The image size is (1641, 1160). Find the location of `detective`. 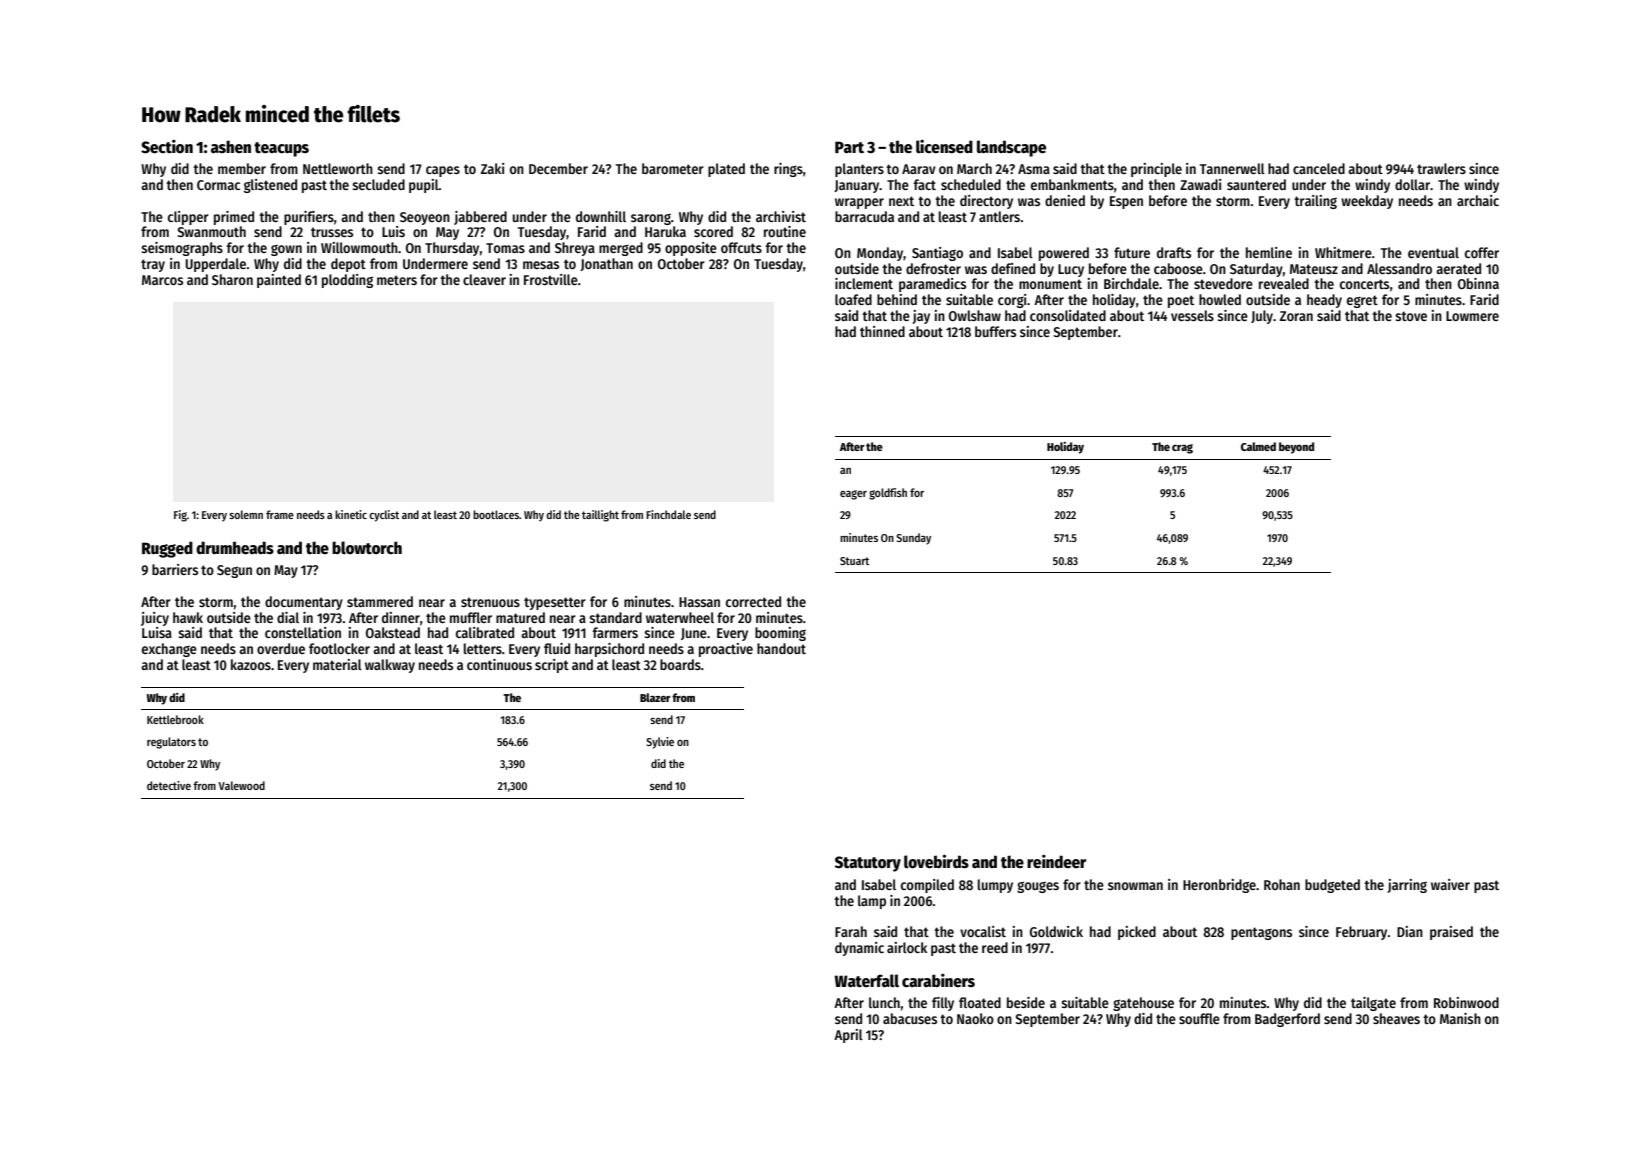

detective is located at coordinates (169, 785).
